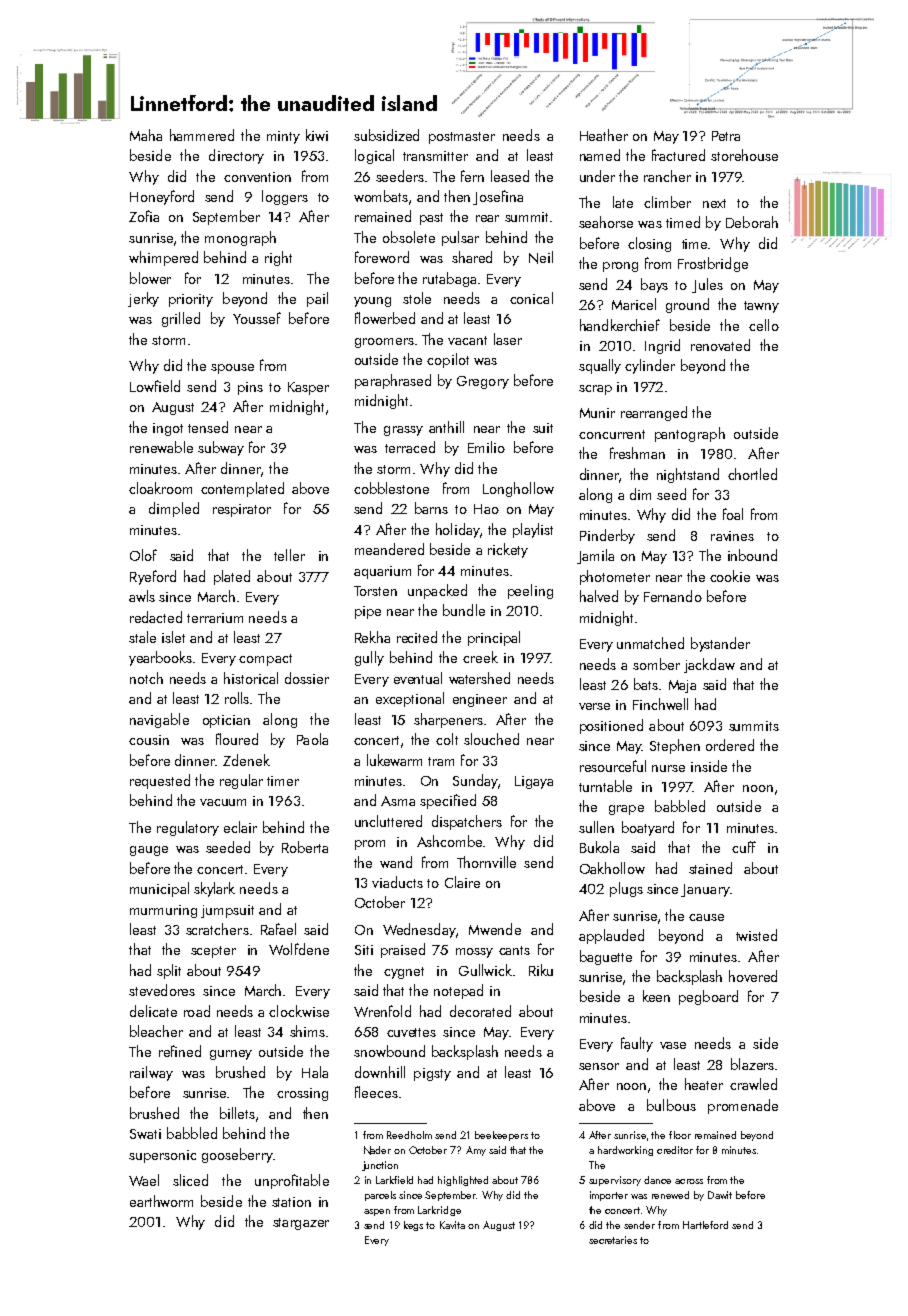 The height and width of the image is (1316, 908). Describe the element at coordinates (670, 1195) in the image. I see `renewed` at that location.
